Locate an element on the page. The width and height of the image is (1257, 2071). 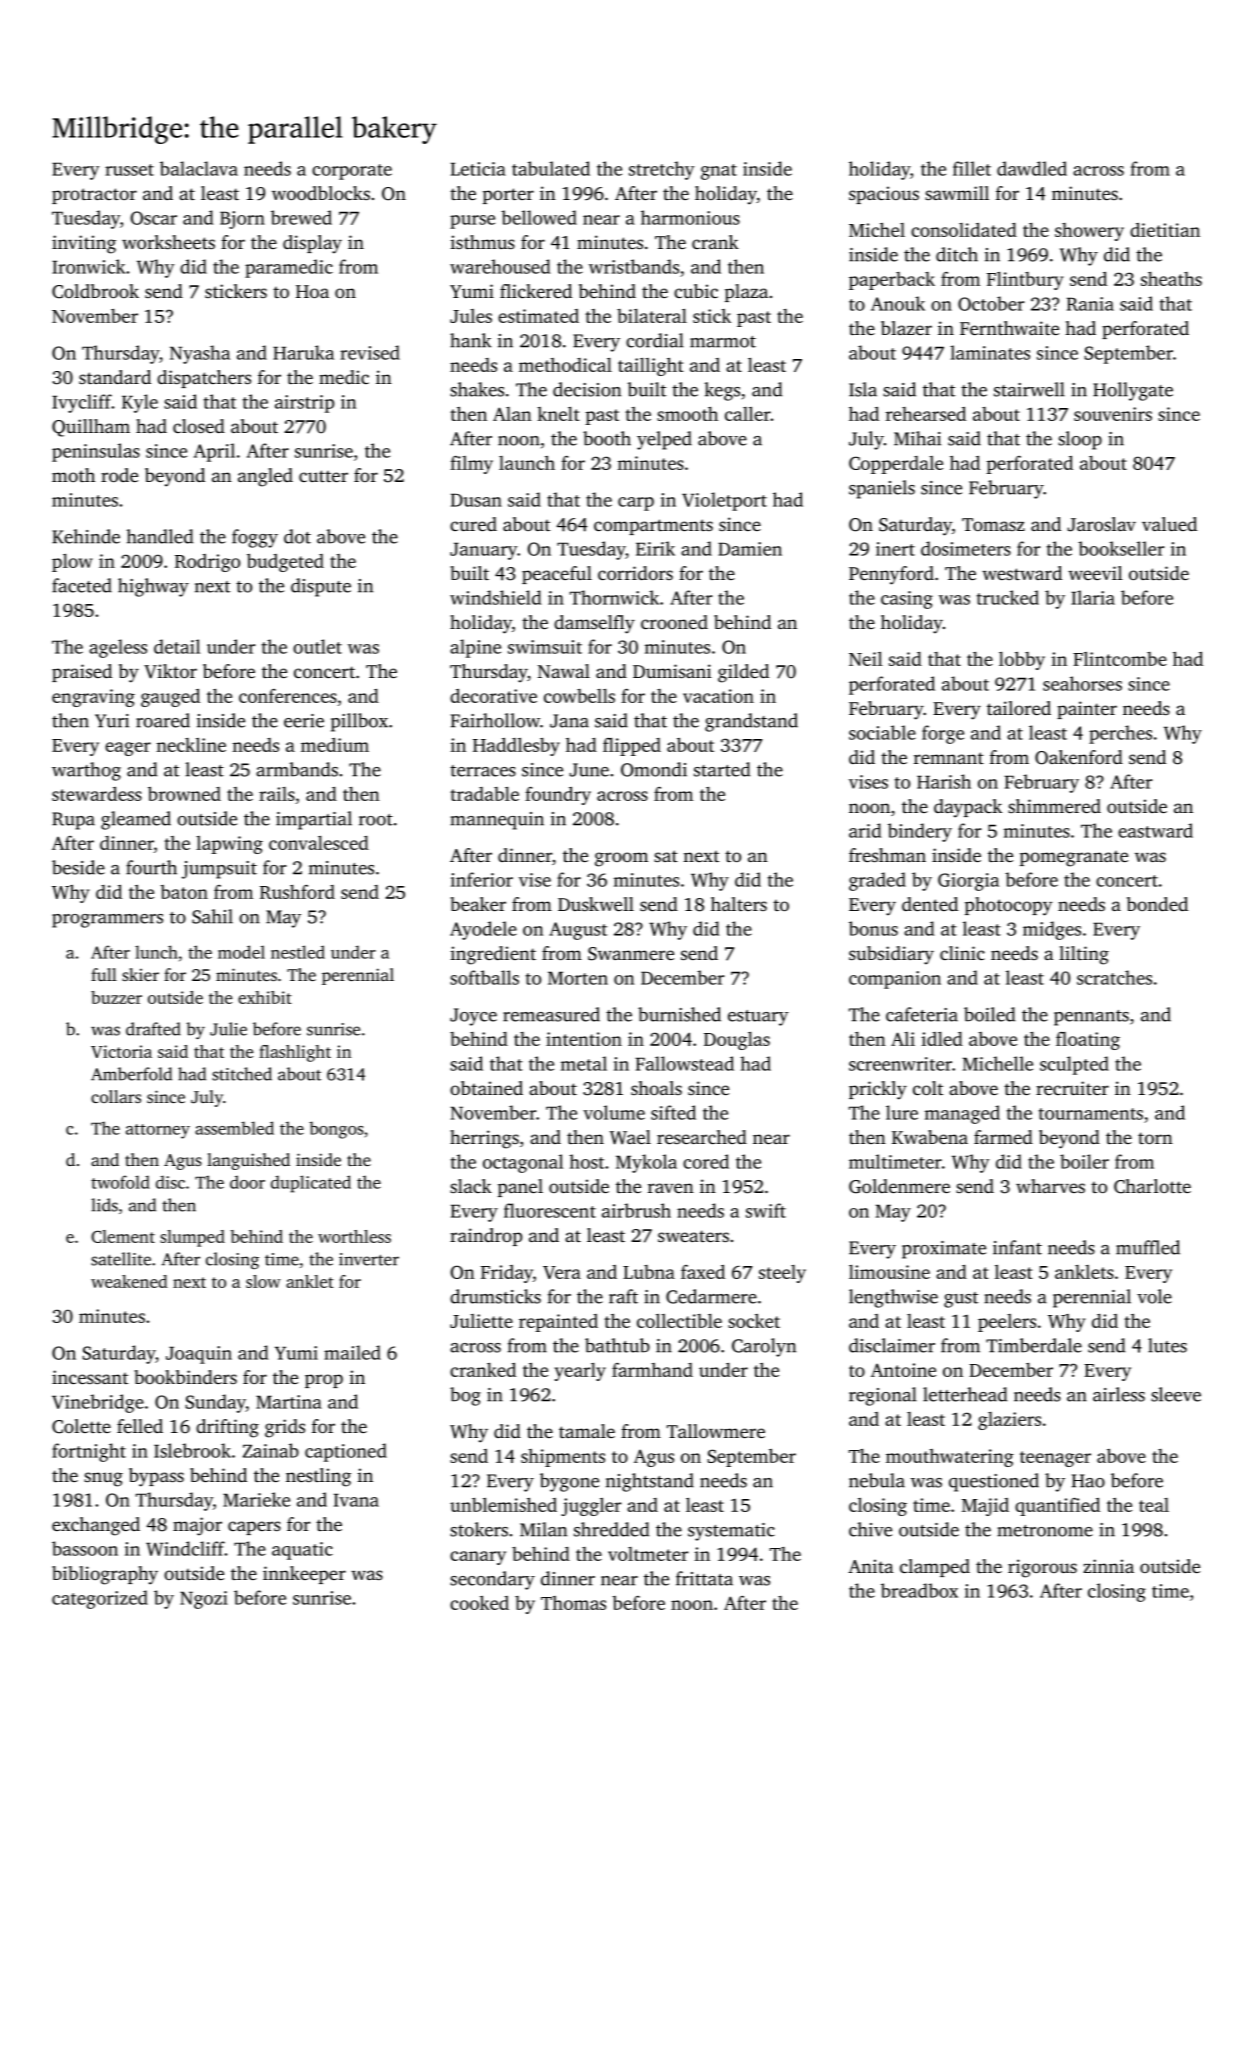
Joaquin is located at coordinates (199, 1355).
